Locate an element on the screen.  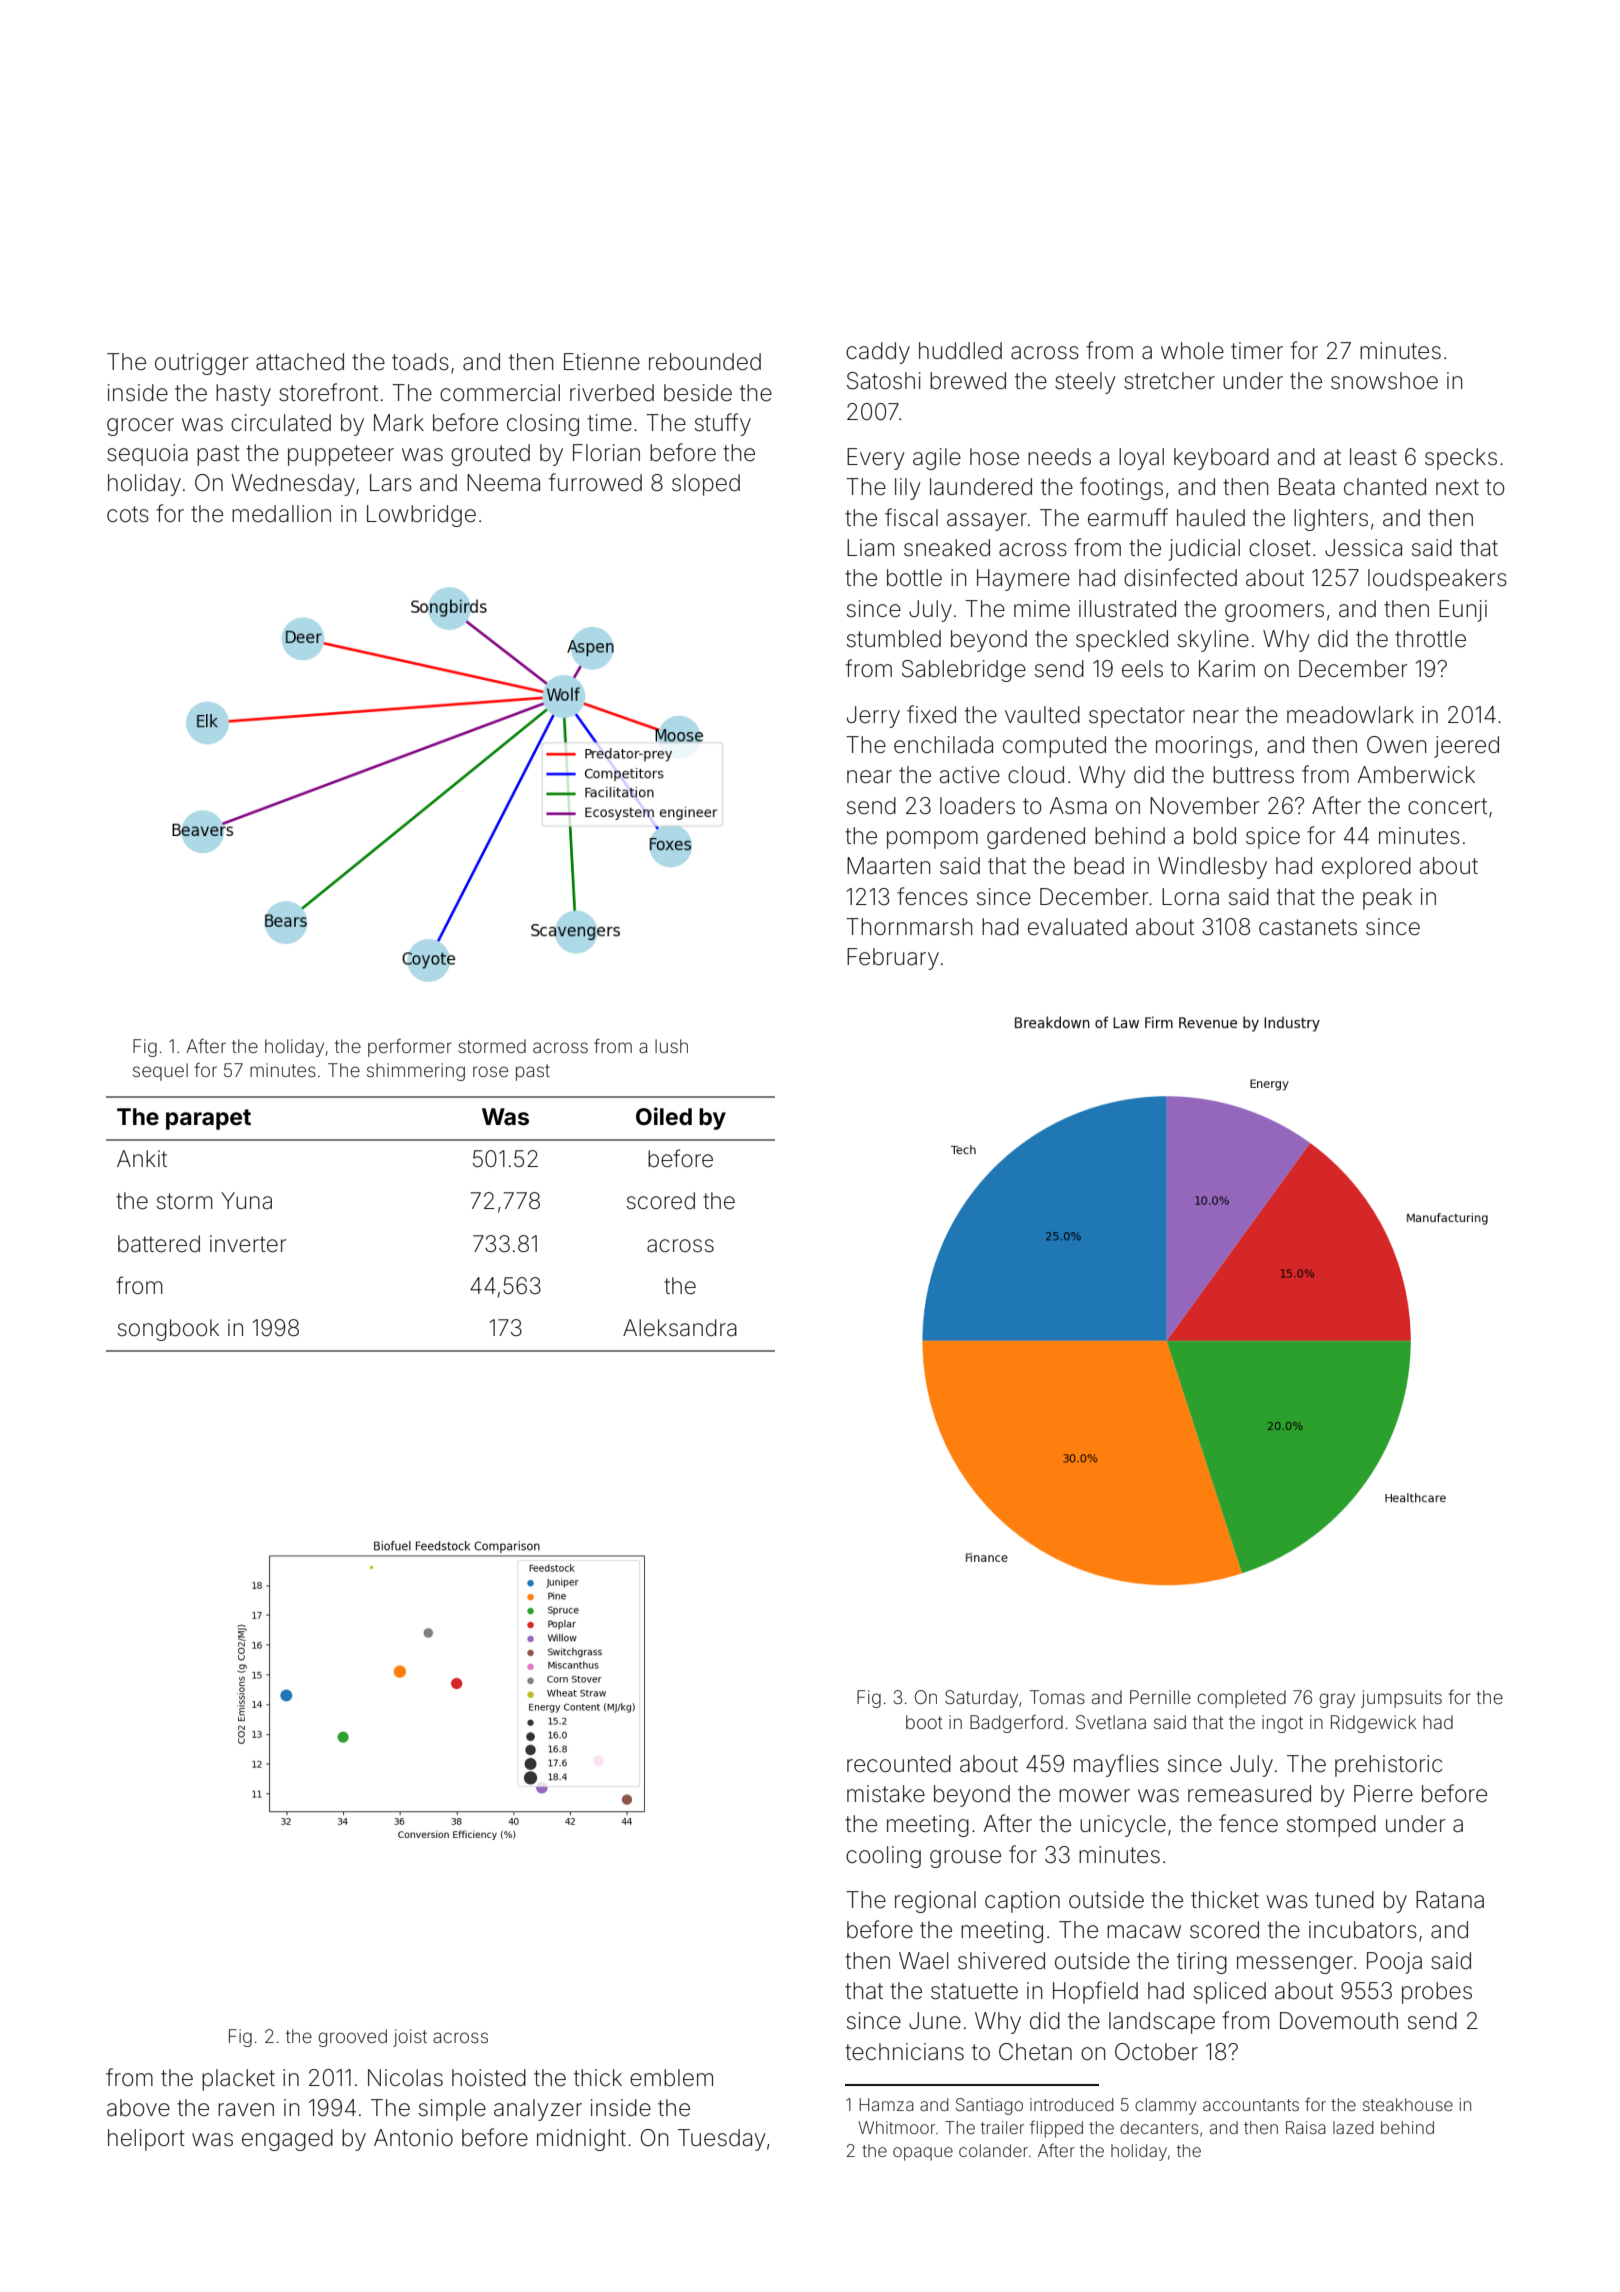
Ankit is located at coordinates (142, 1158).
